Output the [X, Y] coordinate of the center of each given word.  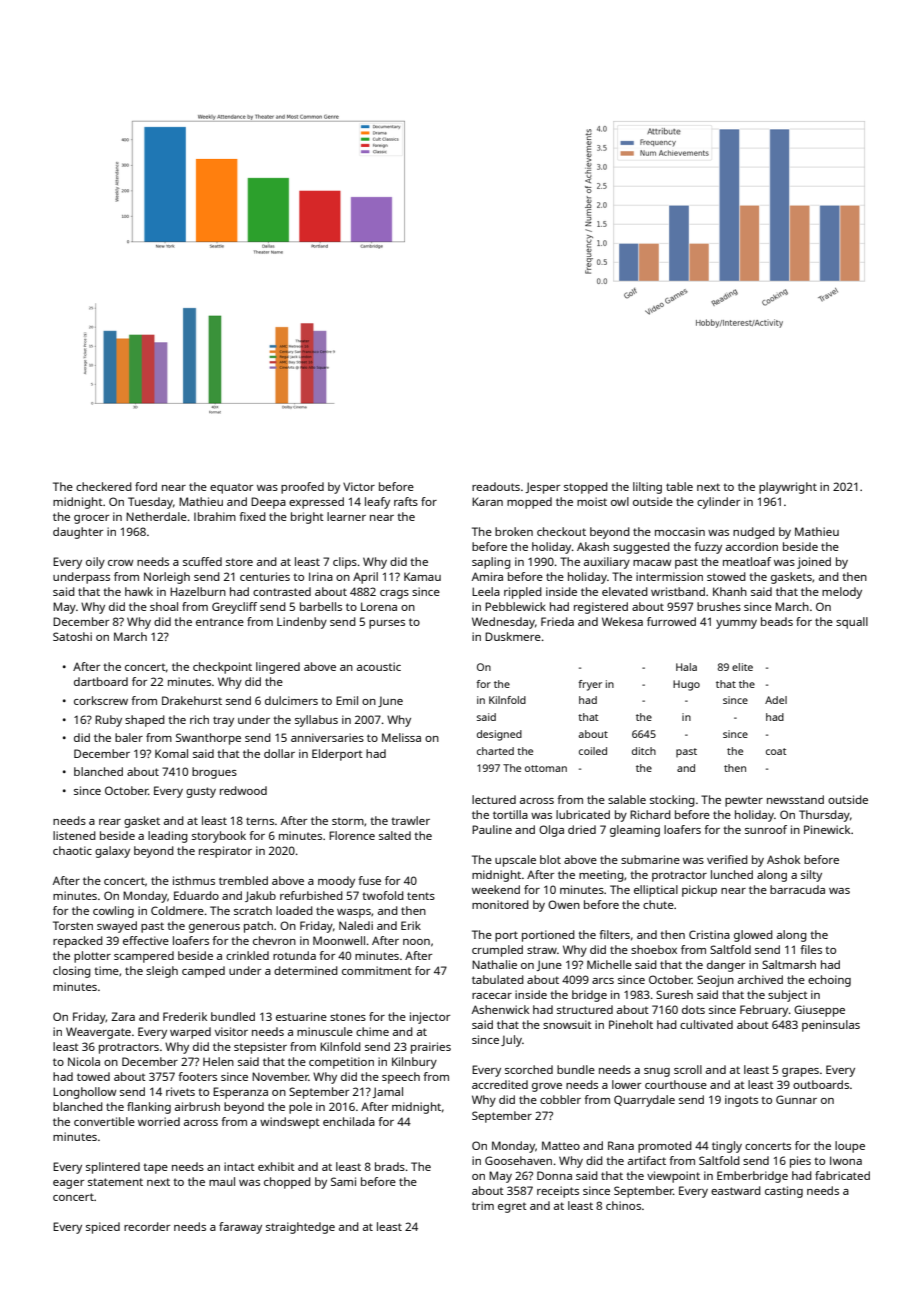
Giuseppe [819, 1011]
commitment [377, 970]
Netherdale [156, 516]
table [679, 486]
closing [72, 972]
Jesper [543, 488]
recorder [147, 1226]
